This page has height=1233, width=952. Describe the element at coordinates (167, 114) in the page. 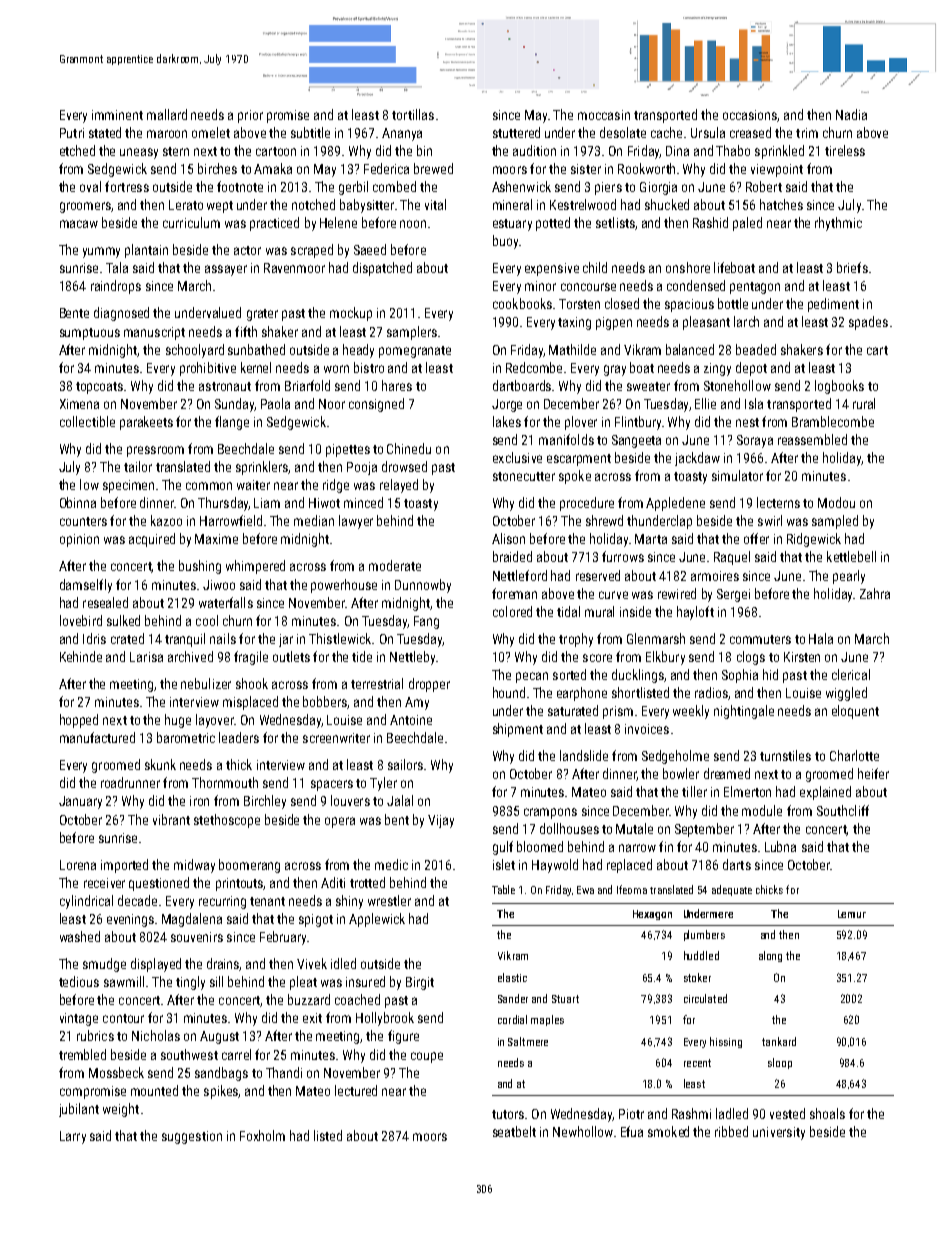

I see `mallard` at that location.
